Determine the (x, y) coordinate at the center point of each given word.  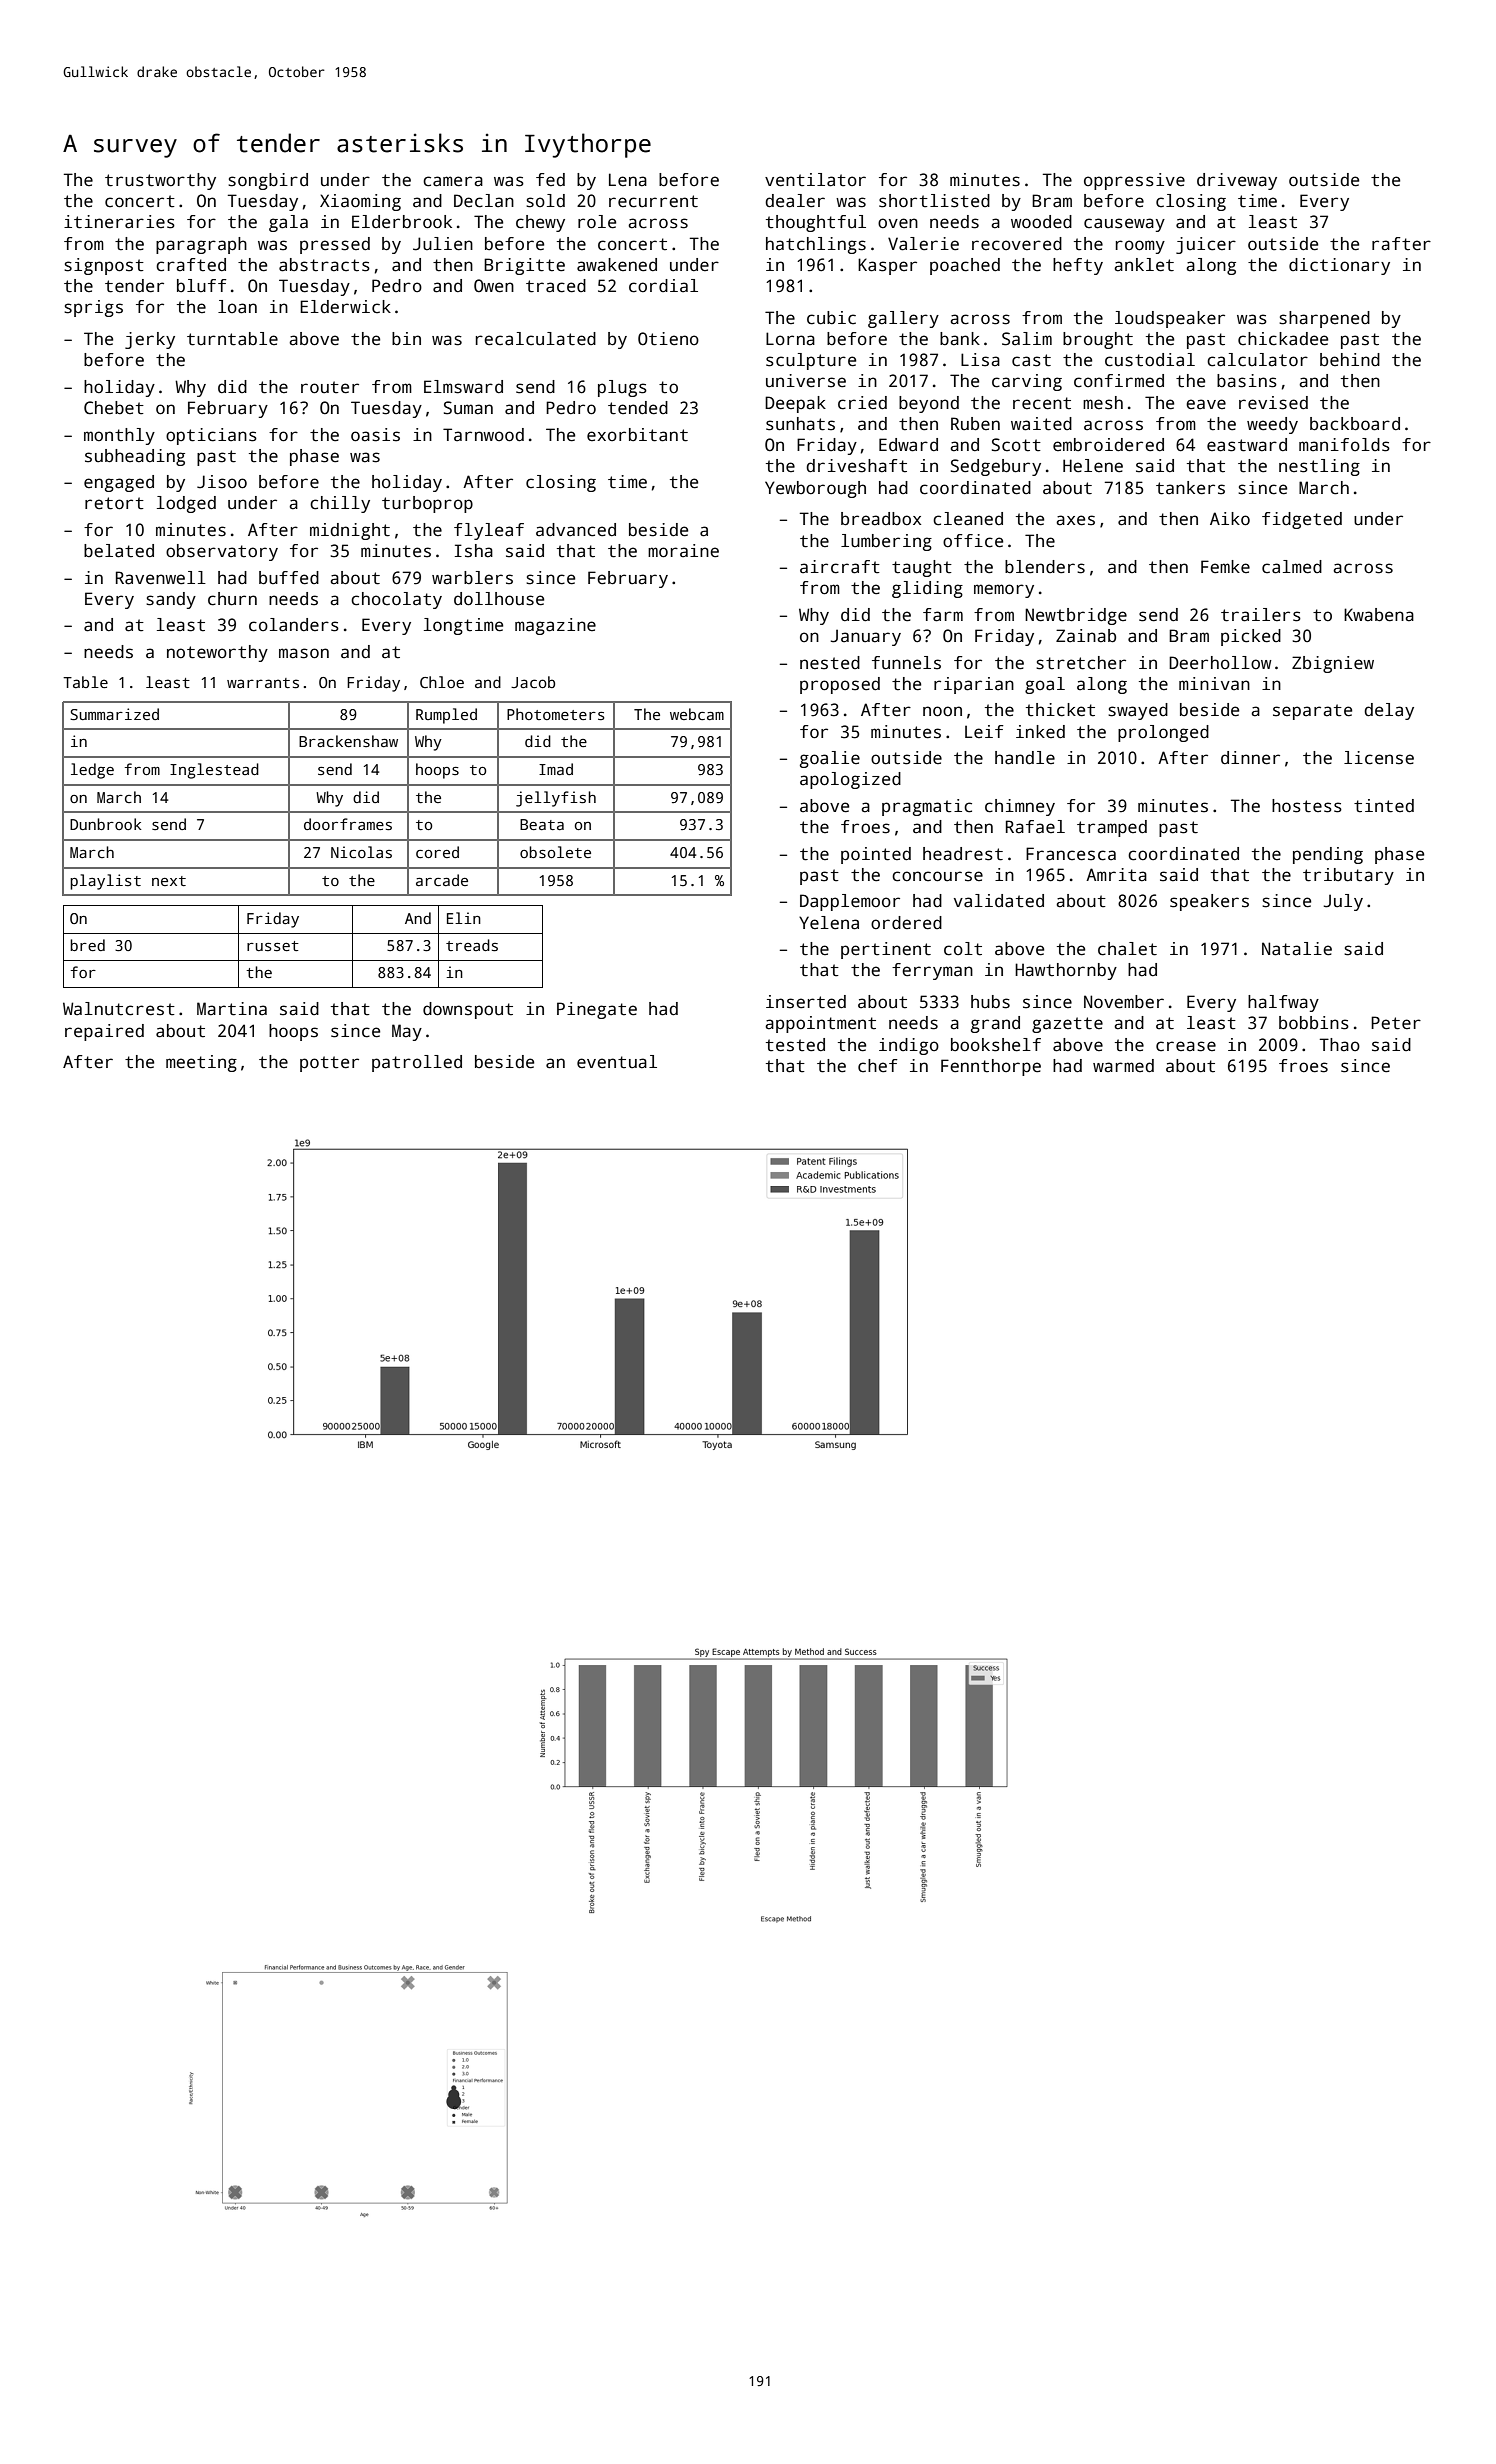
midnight (350, 531)
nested (830, 663)
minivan (1214, 684)
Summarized (114, 714)
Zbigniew (1333, 664)
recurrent (653, 201)
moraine (683, 551)
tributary (1348, 876)
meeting (201, 1063)
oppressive (1134, 181)
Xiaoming (360, 202)
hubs (990, 1002)
